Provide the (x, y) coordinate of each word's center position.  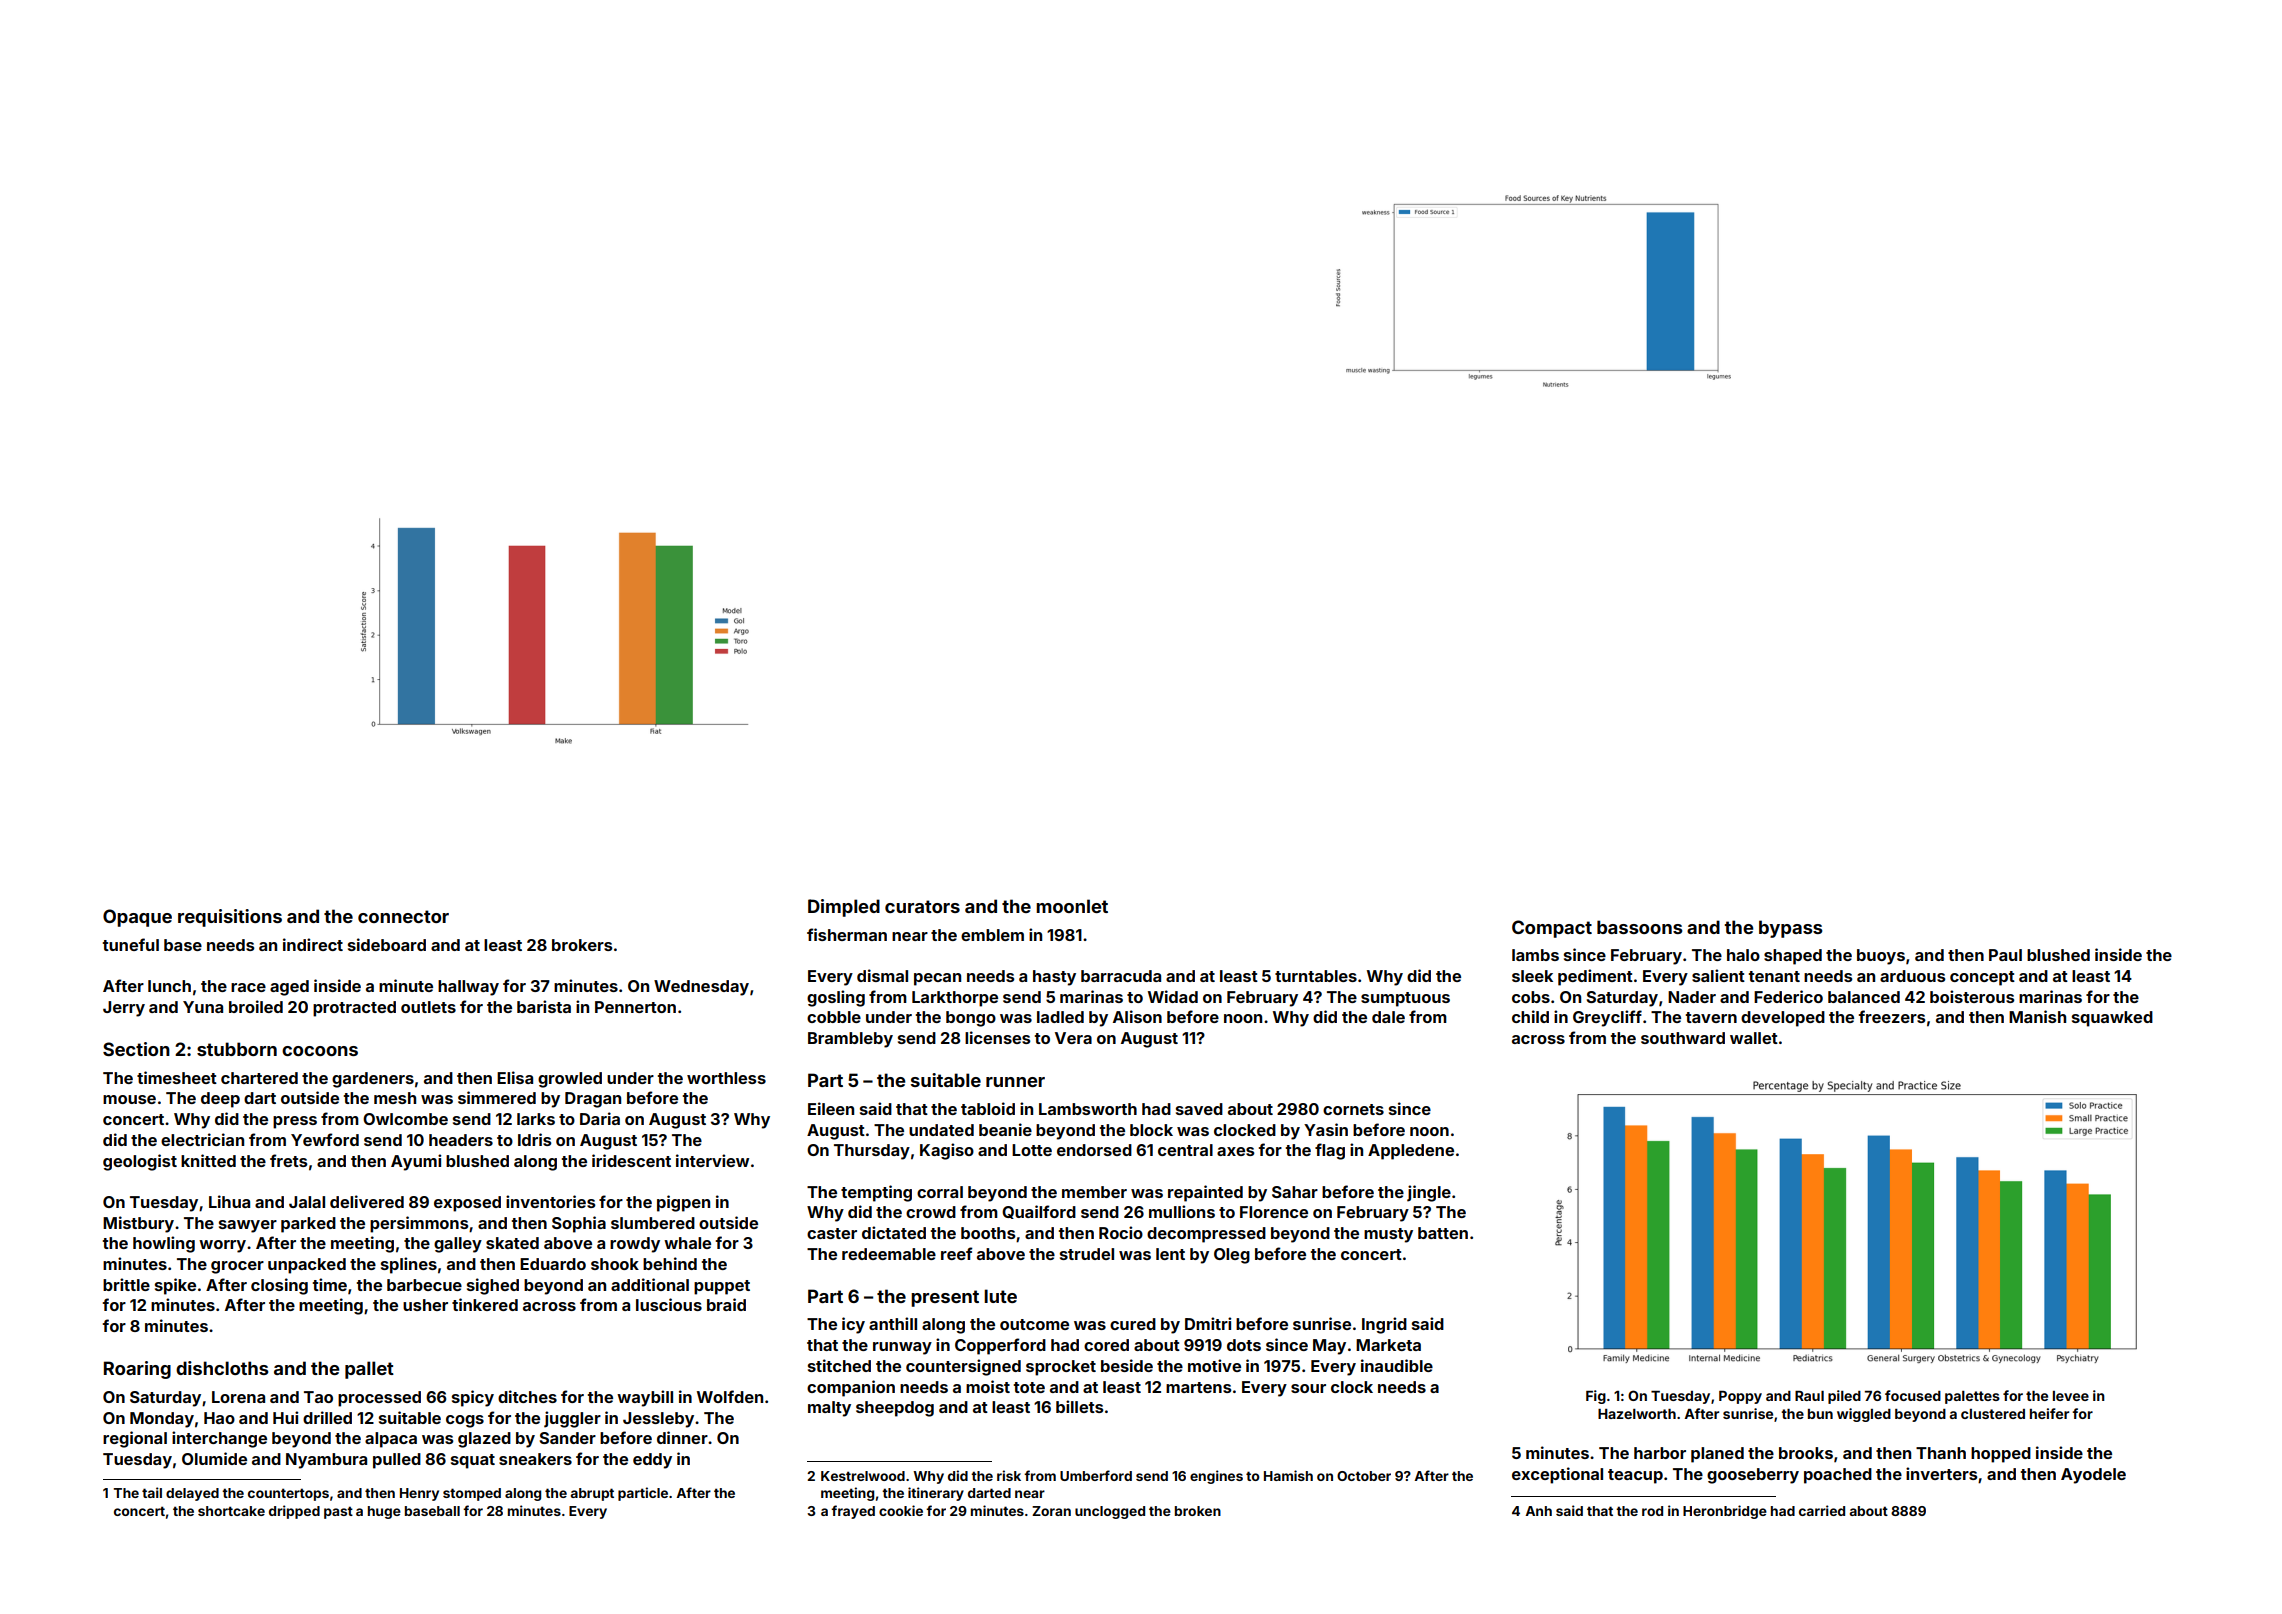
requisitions (230, 918)
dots (1244, 1345)
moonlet (1072, 906)
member (1094, 1192)
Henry (419, 1494)
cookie (901, 1510)
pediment (1595, 977)
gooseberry (1753, 1476)
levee (2071, 1396)
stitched (839, 1365)
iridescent (631, 1160)
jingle (1429, 1193)
